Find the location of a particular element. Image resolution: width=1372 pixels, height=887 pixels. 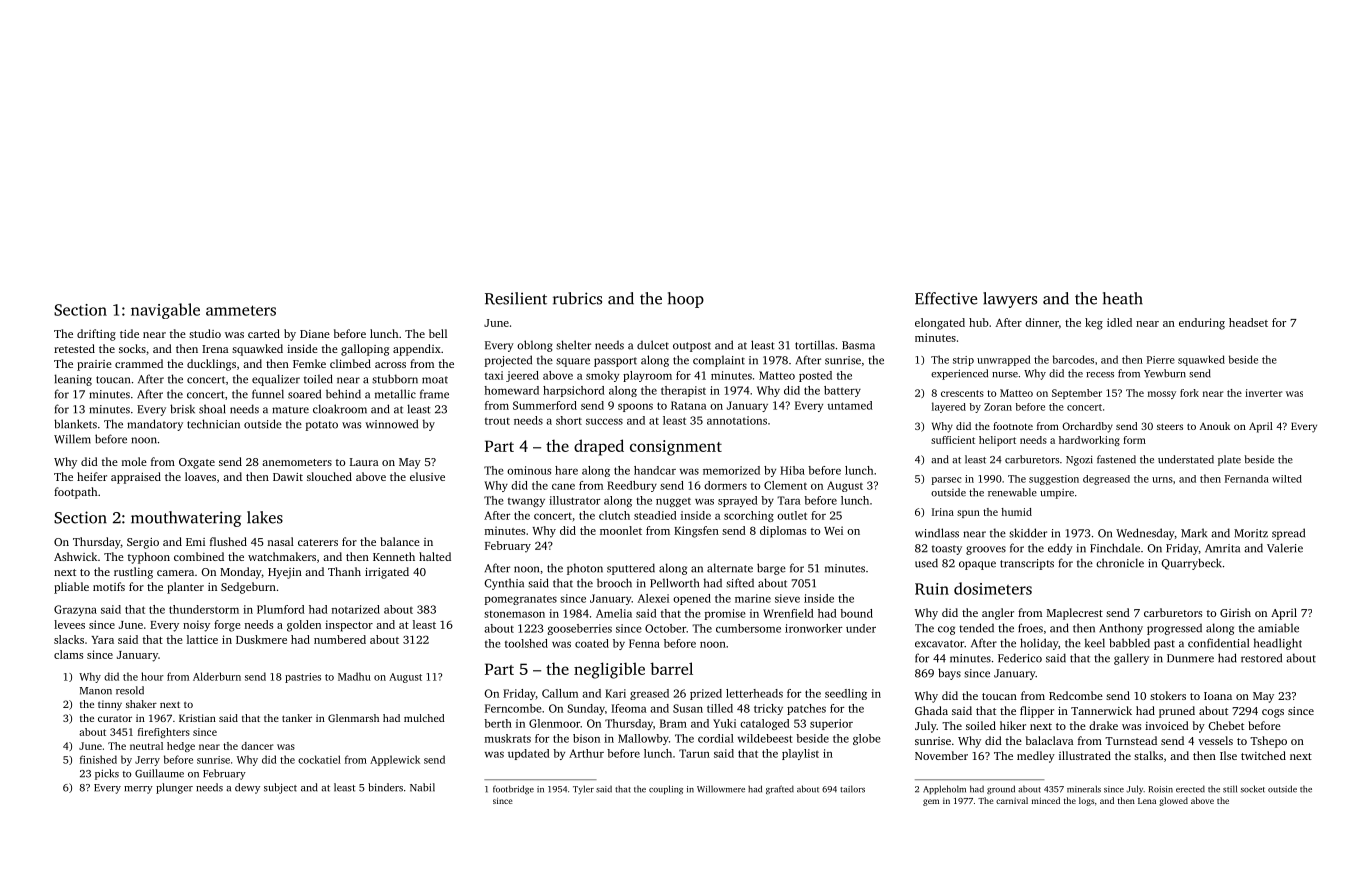

combined is located at coordinates (199, 556).
